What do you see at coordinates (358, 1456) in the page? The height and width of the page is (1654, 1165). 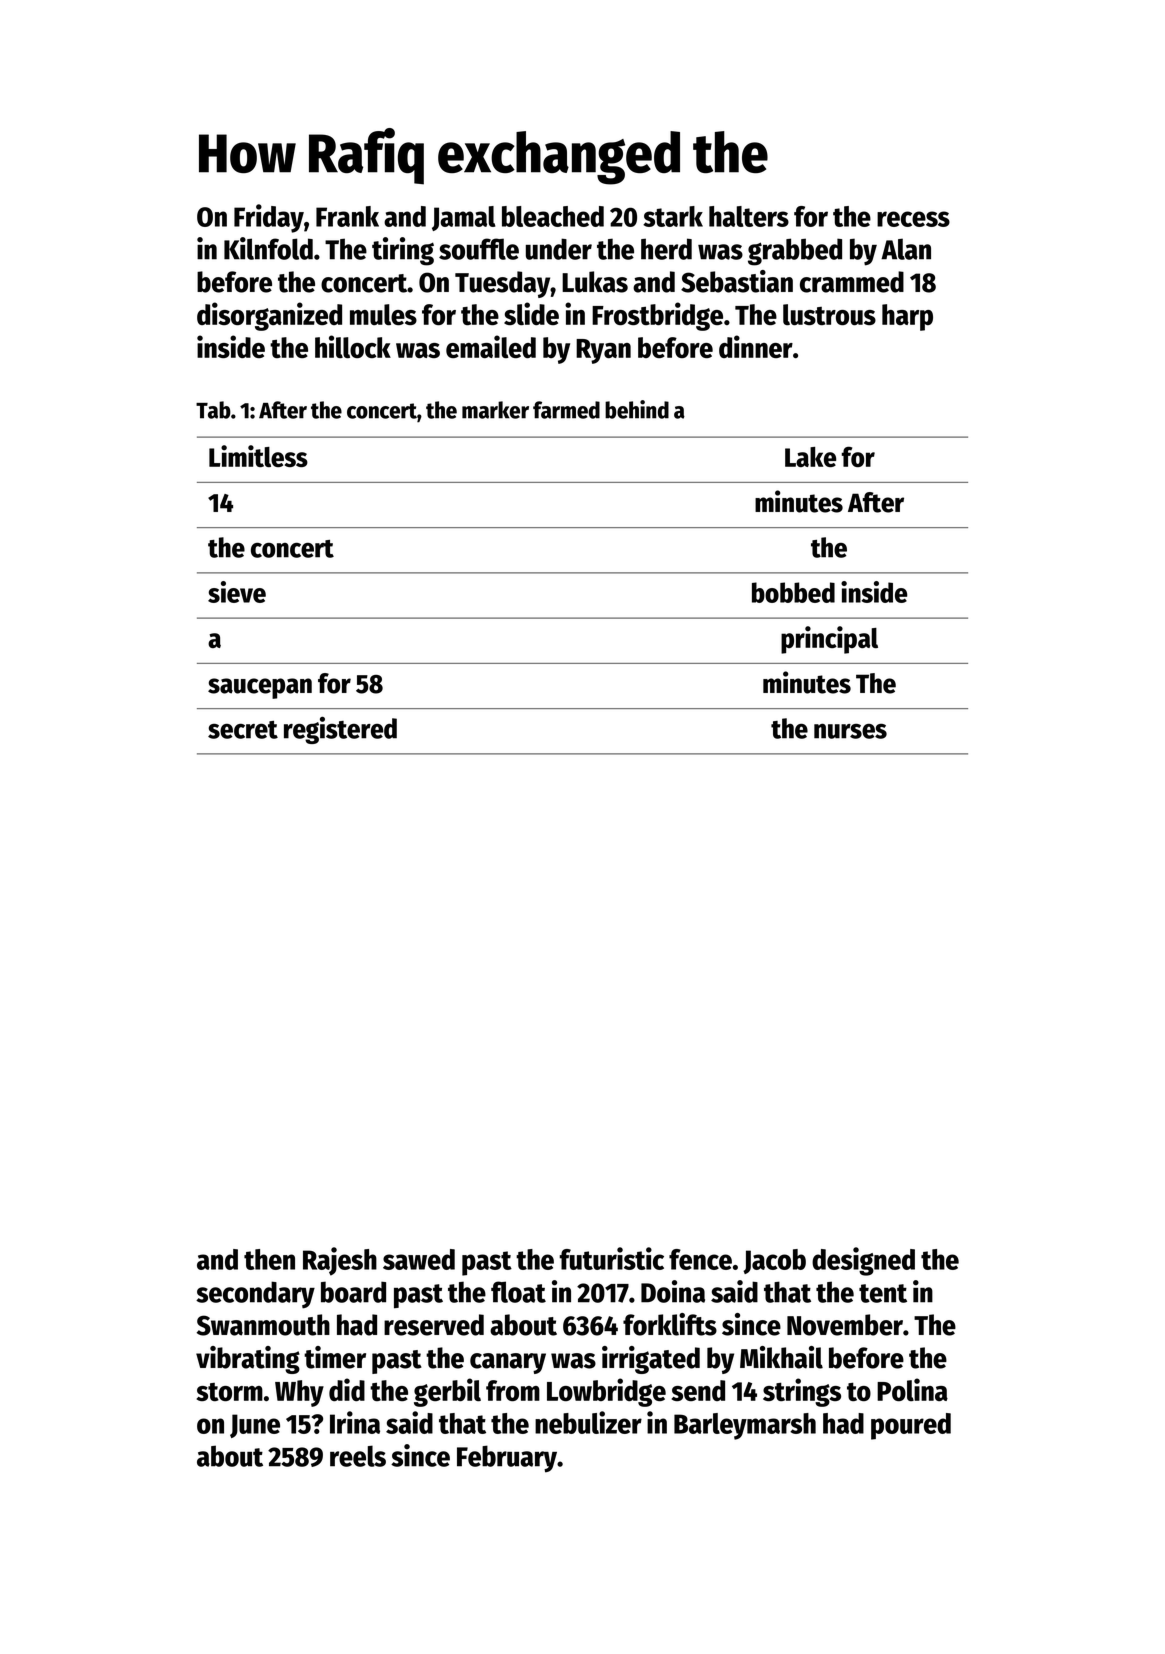 I see `reels` at bounding box center [358, 1456].
